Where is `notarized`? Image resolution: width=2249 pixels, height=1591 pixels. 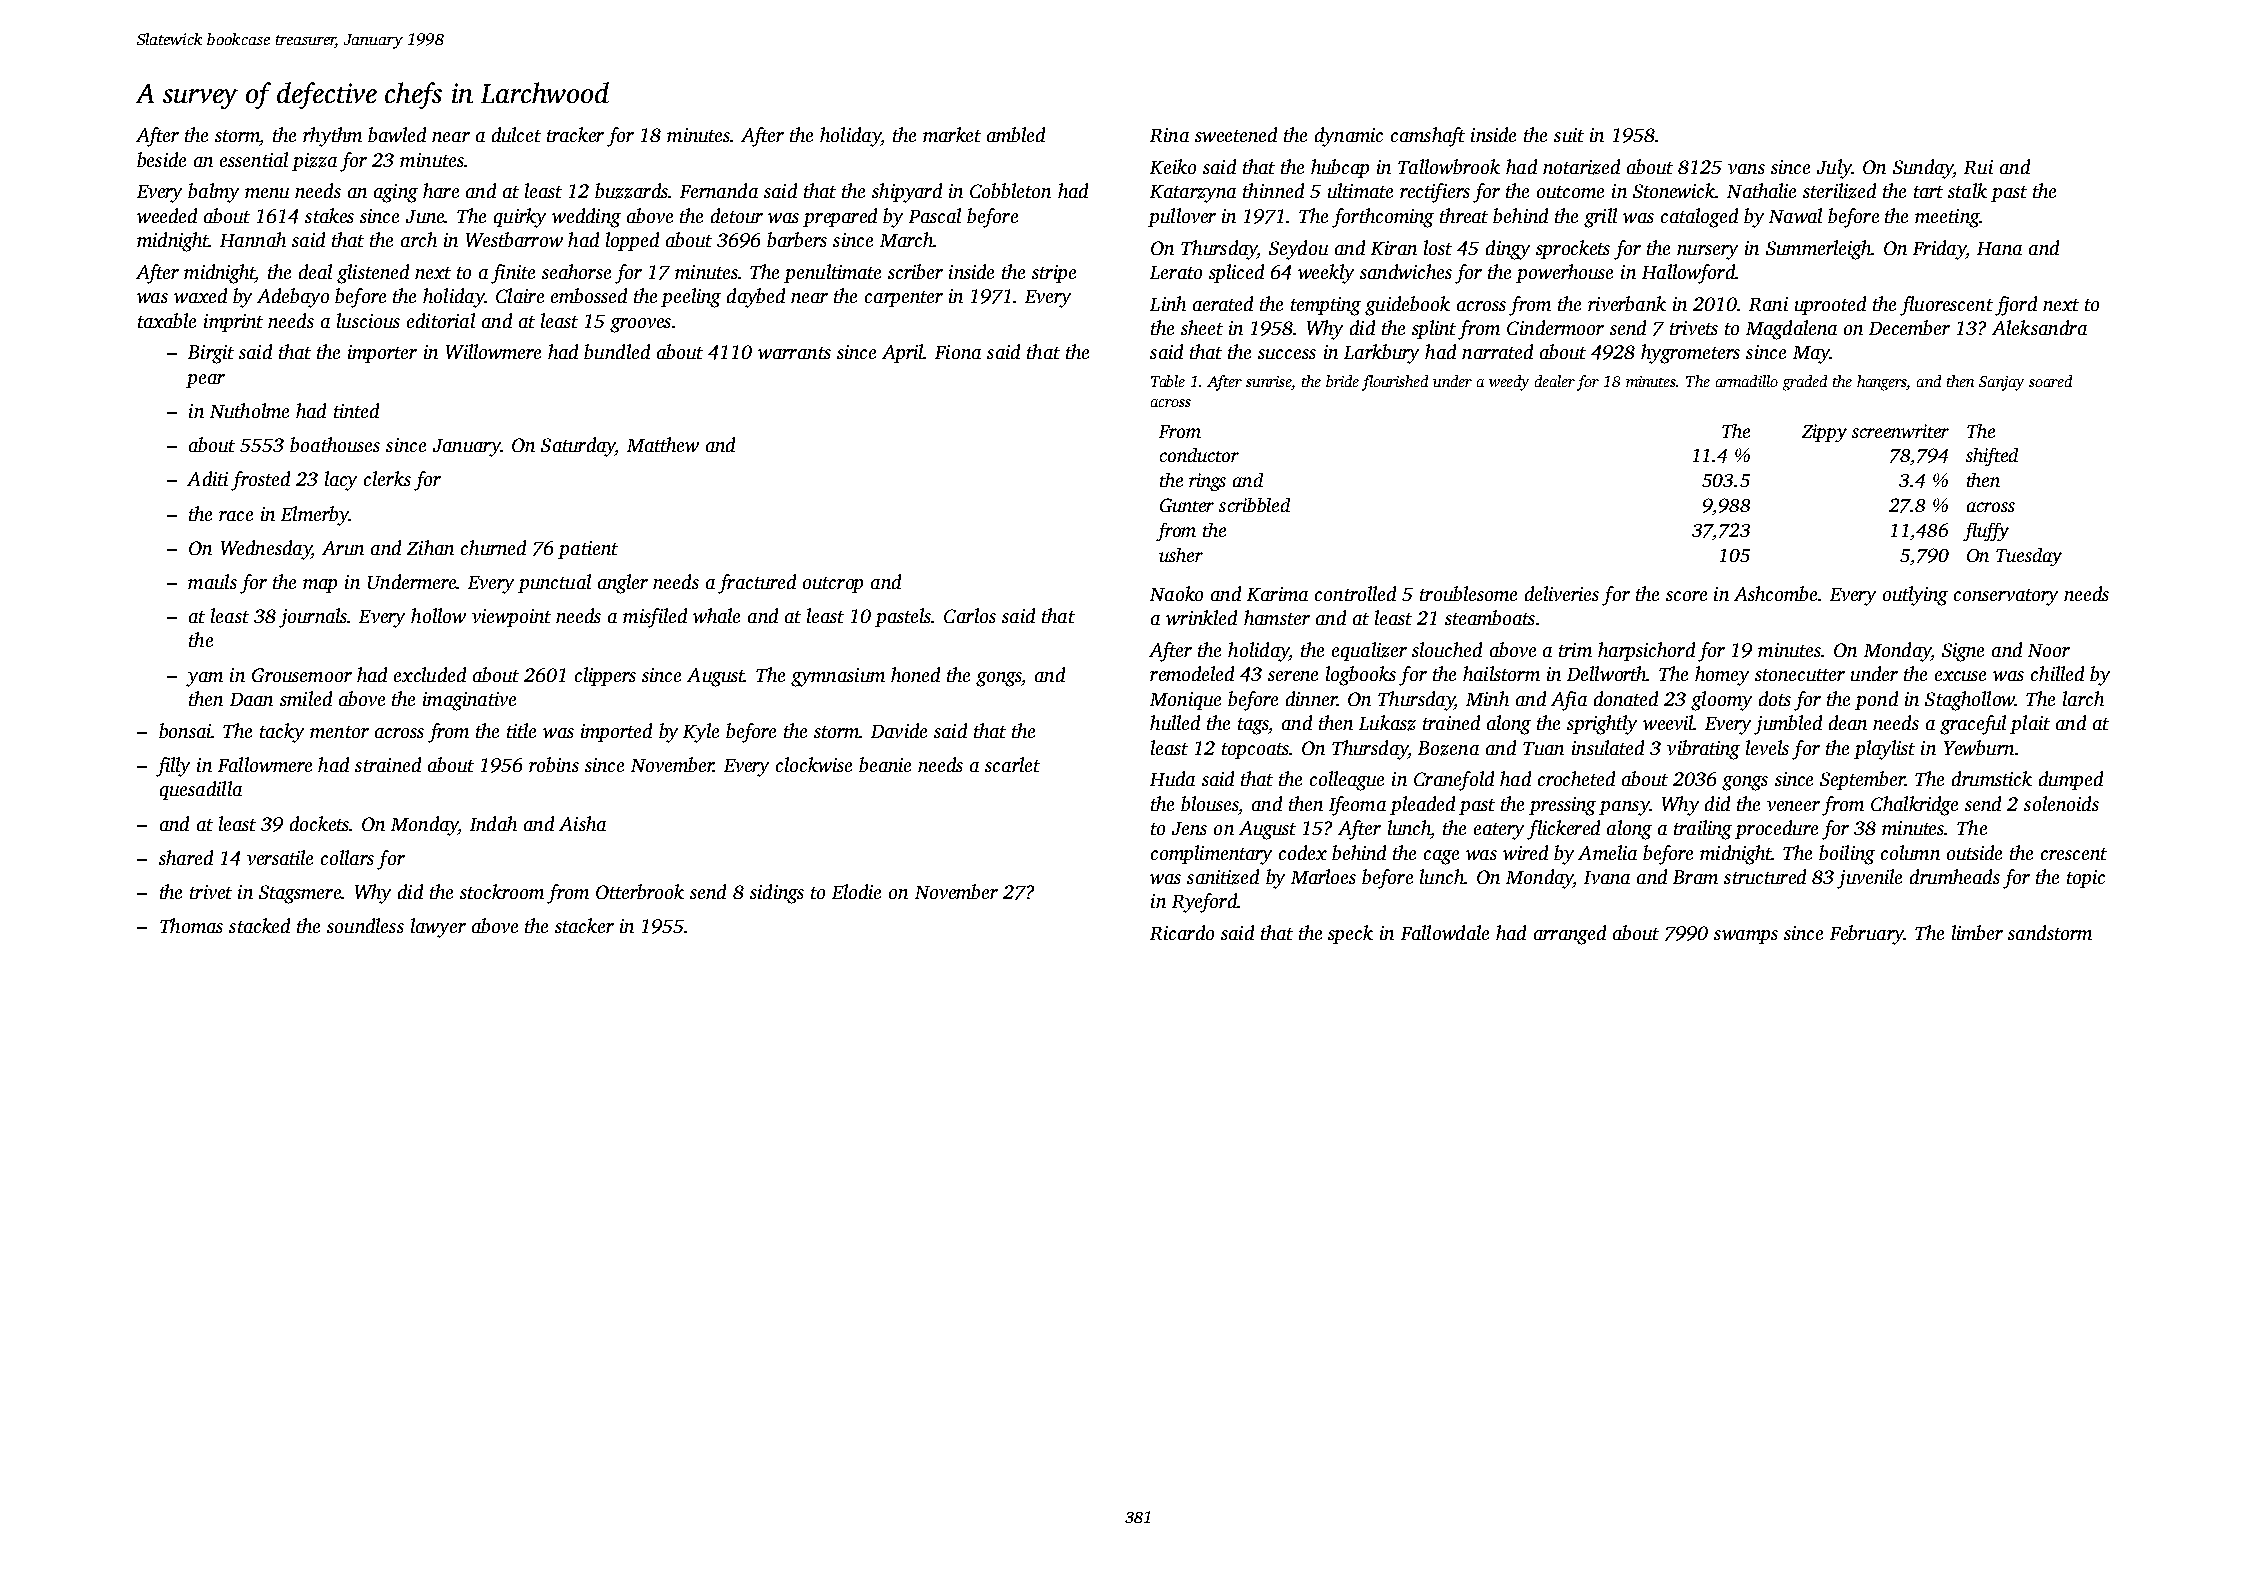
notarized is located at coordinates (1581, 167).
